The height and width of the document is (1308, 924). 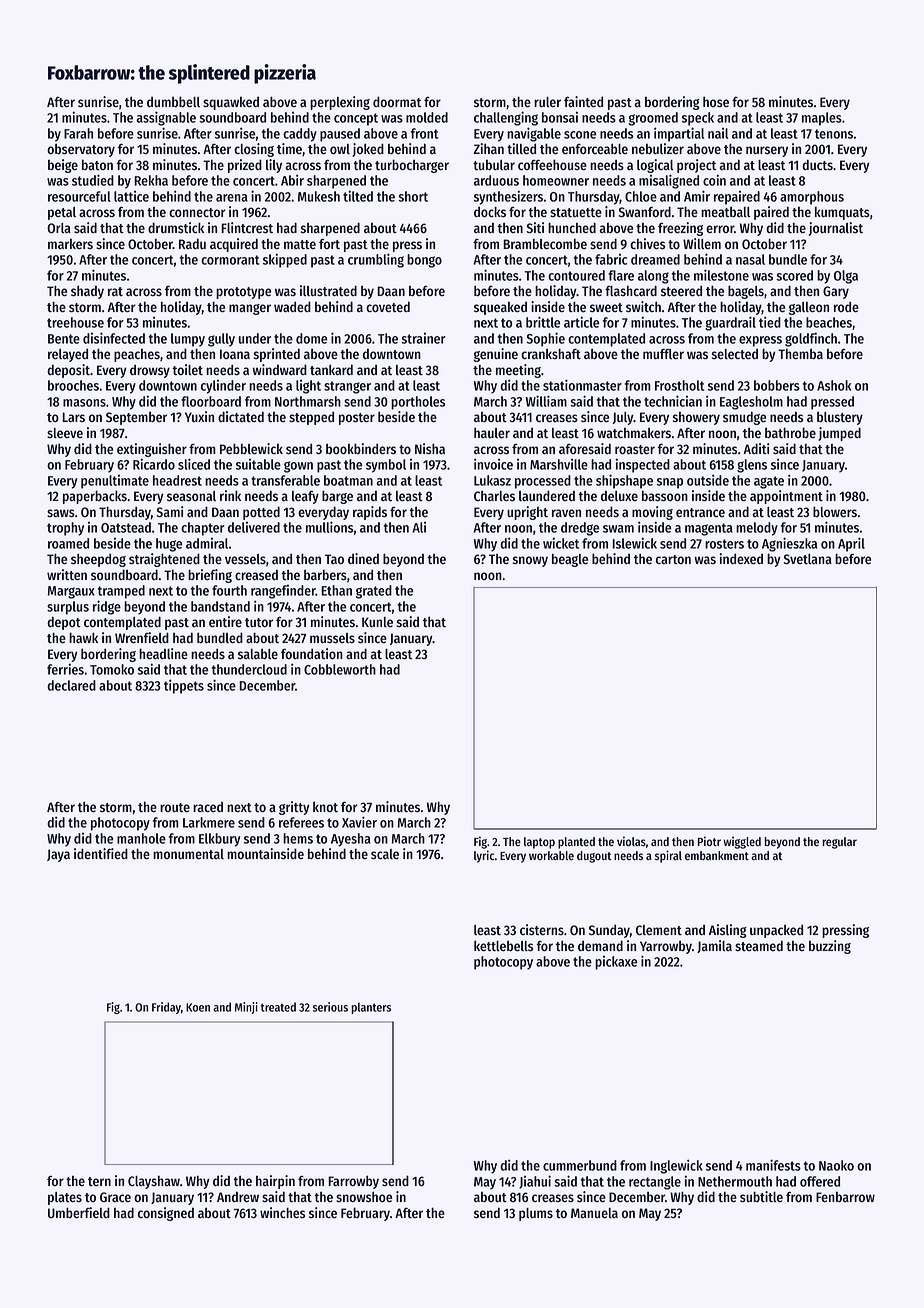 What do you see at coordinates (173, 102) in the document?
I see `dumbbell` at bounding box center [173, 102].
